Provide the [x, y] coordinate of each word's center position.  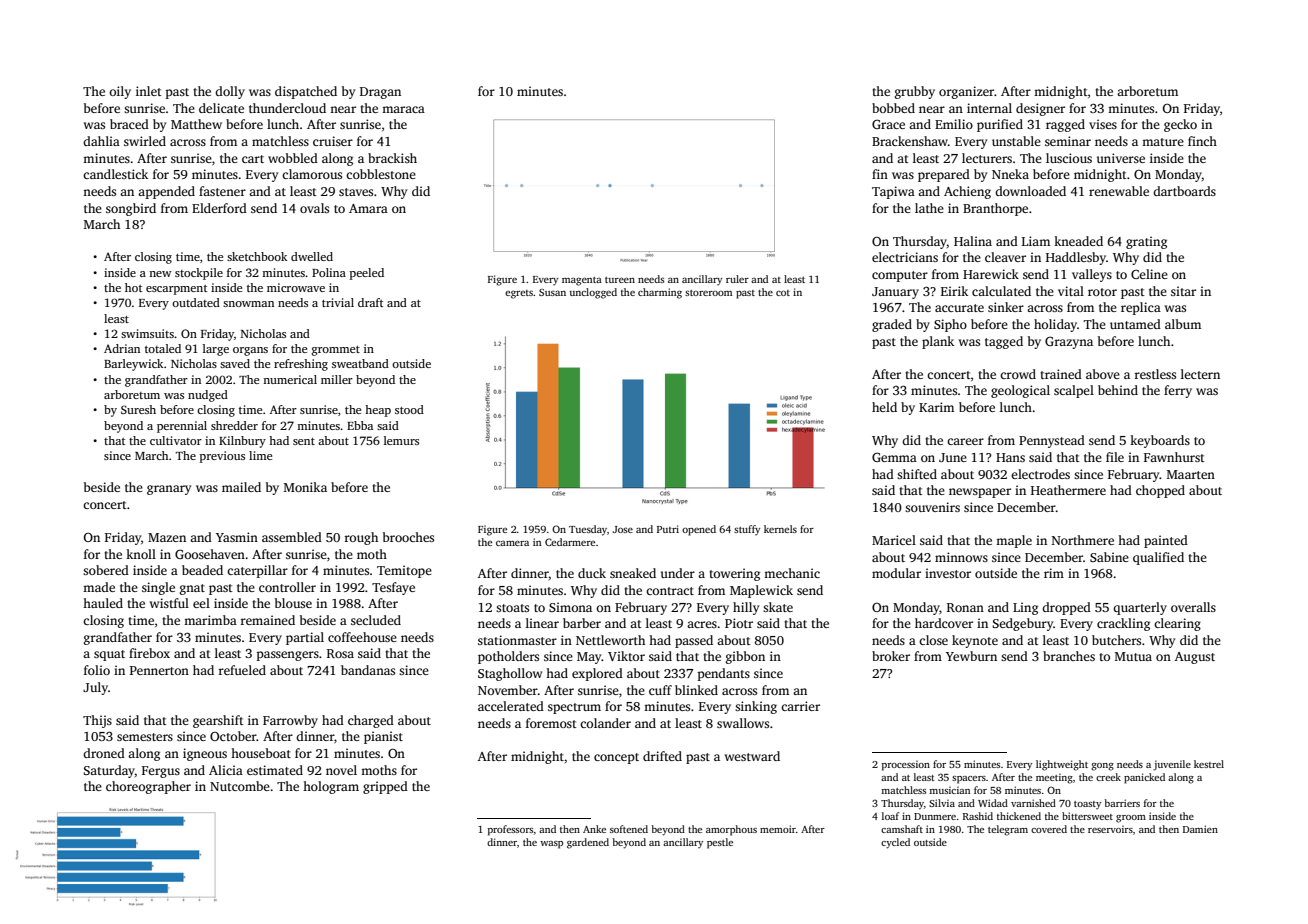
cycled [895, 843]
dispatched [306, 92]
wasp [551, 845]
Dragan [380, 93]
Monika [305, 487]
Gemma [894, 457]
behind [1118, 390]
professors [510, 830]
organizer [966, 92]
